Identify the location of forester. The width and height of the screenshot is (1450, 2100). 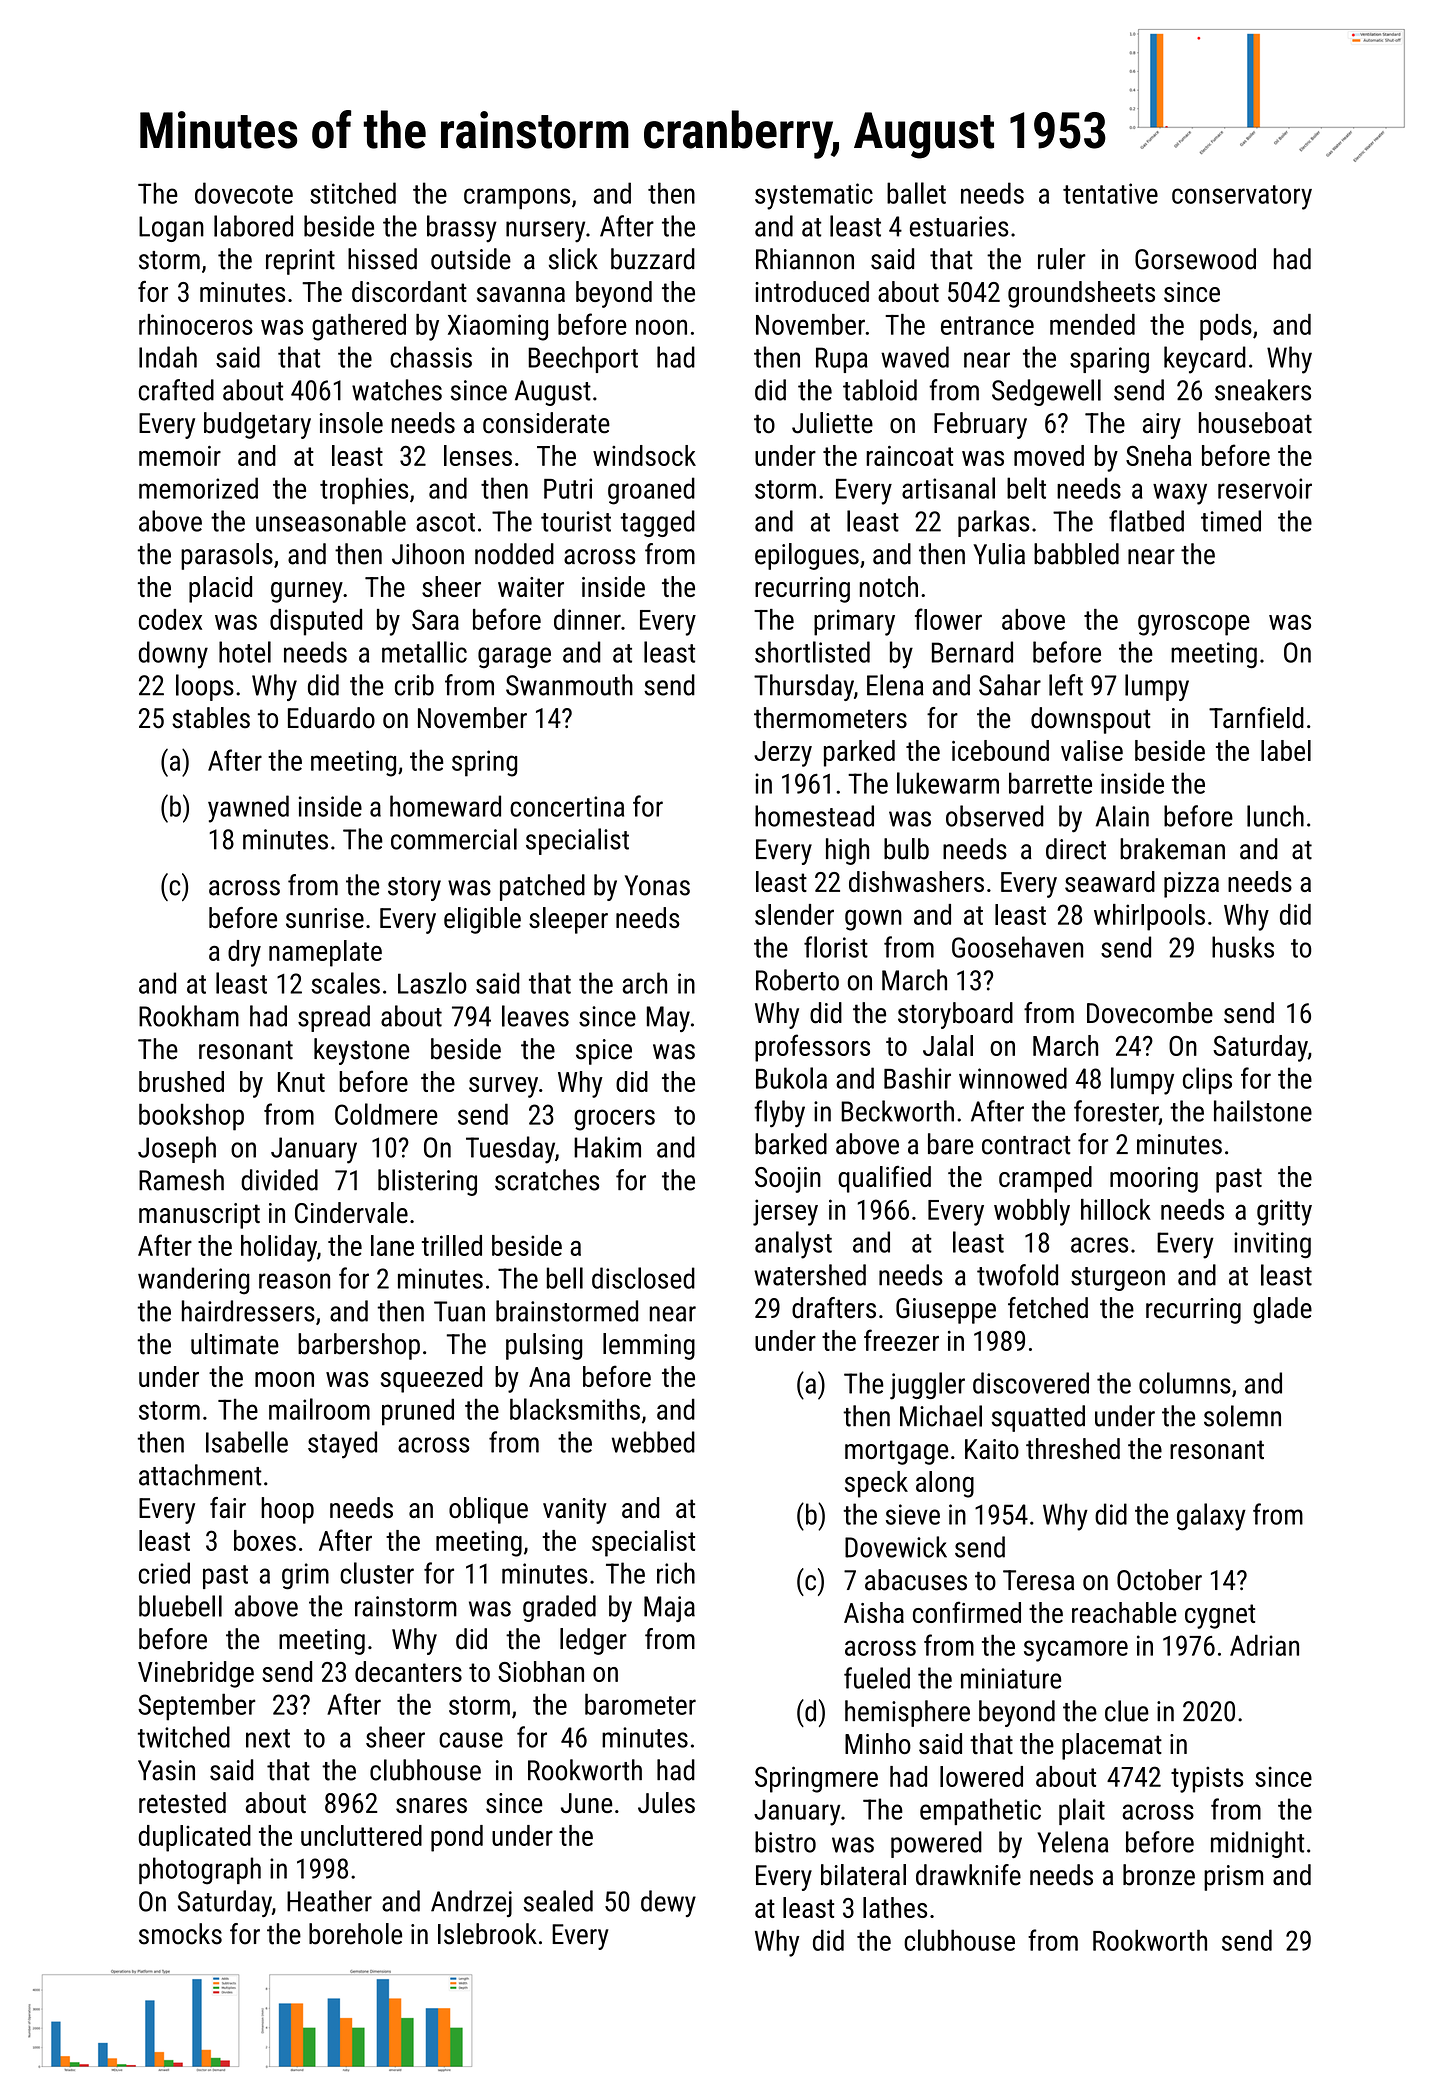
(1116, 1112).
